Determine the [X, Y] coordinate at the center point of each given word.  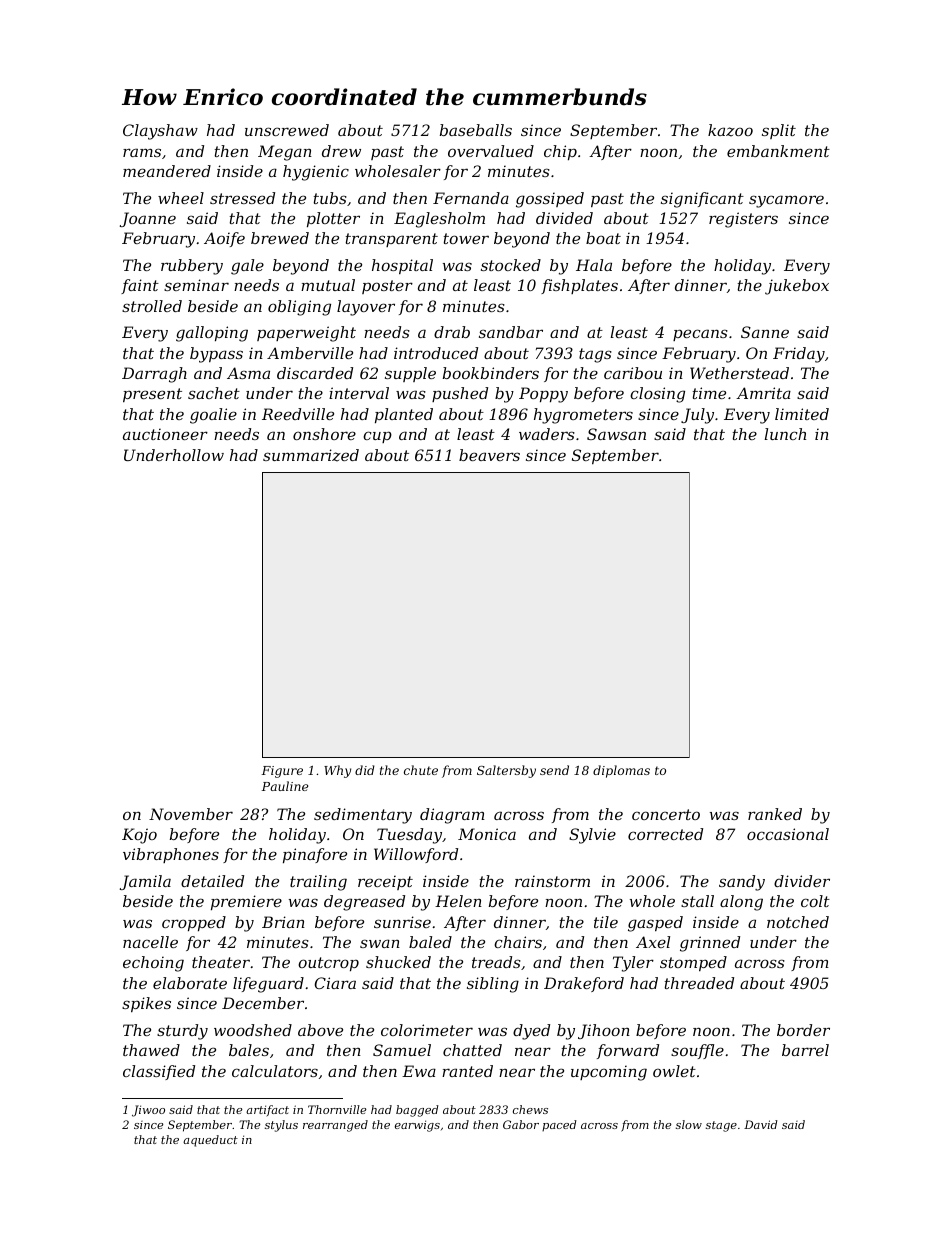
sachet [214, 393]
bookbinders [491, 373]
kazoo [730, 130]
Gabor [521, 1124]
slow [689, 1124]
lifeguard [268, 985]
